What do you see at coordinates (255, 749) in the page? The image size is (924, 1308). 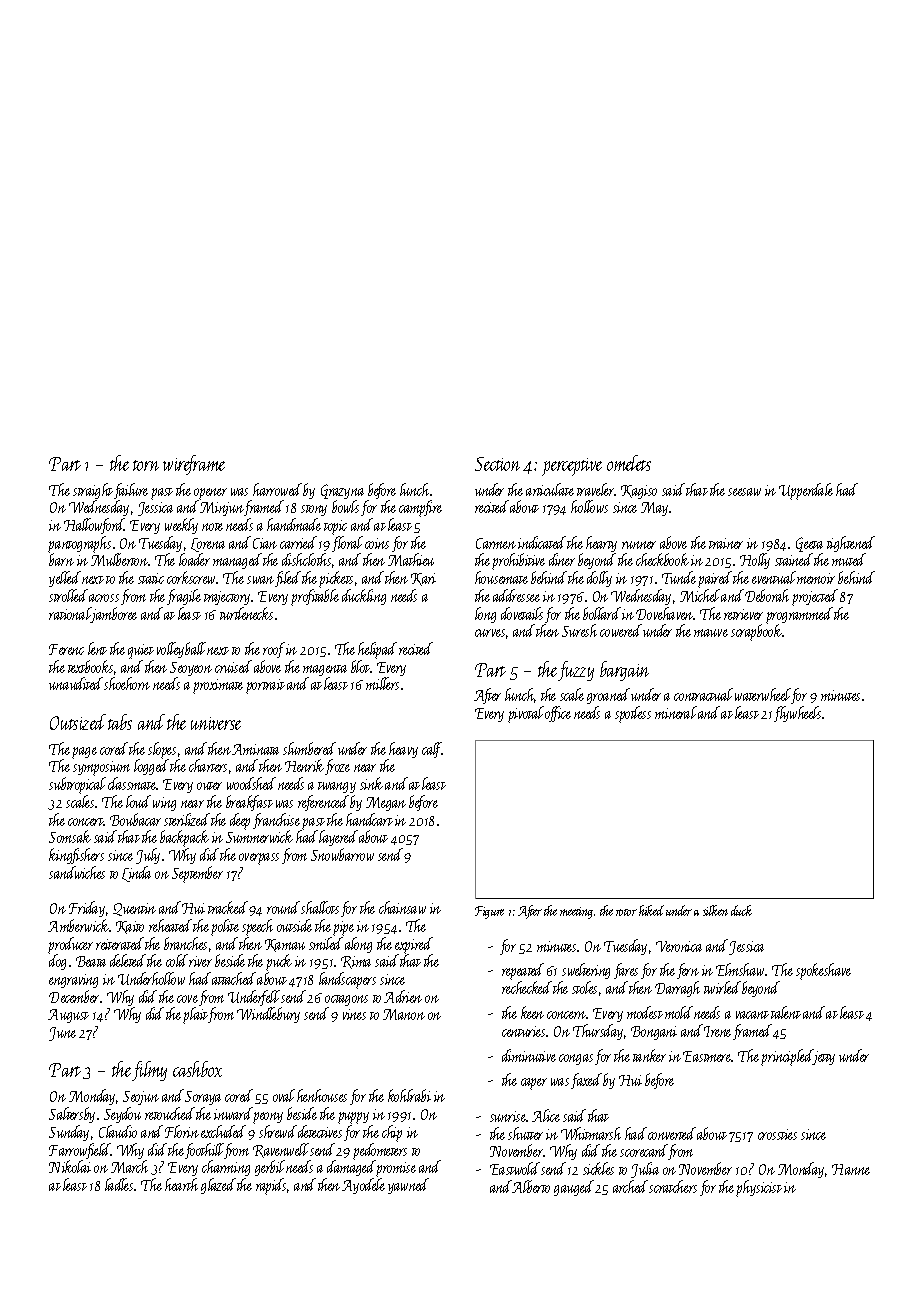 I see `Aminata` at bounding box center [255, 749].
